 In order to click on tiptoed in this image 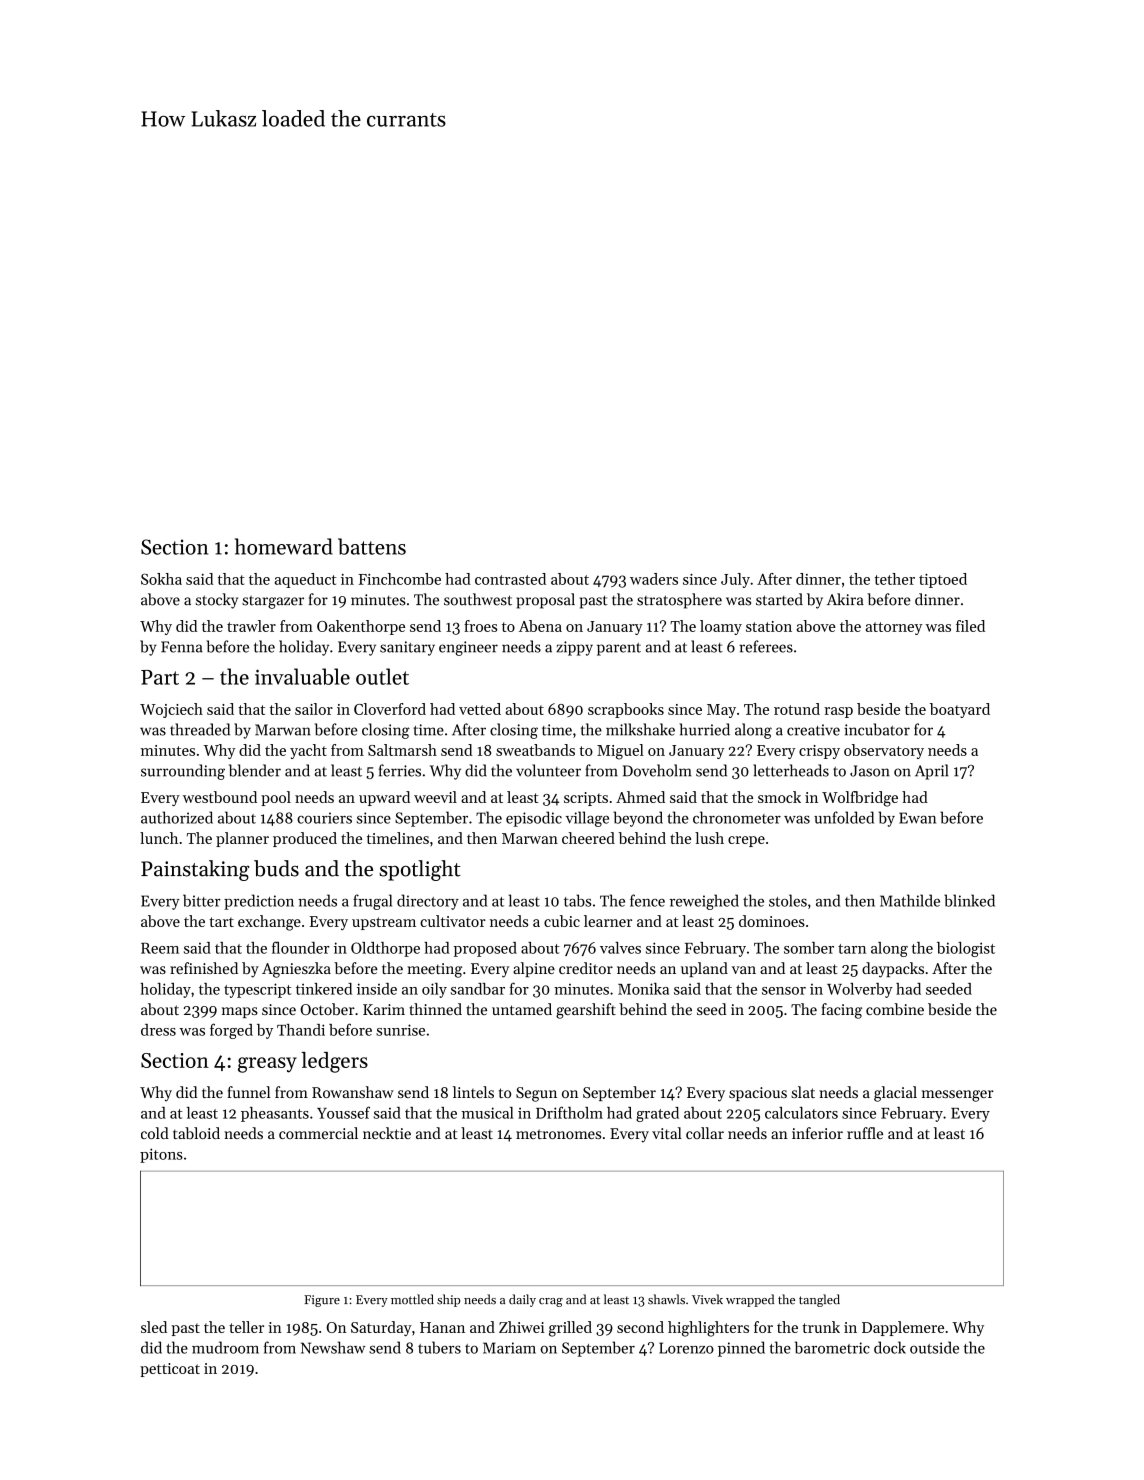, I will do `click(943, 580)`.
